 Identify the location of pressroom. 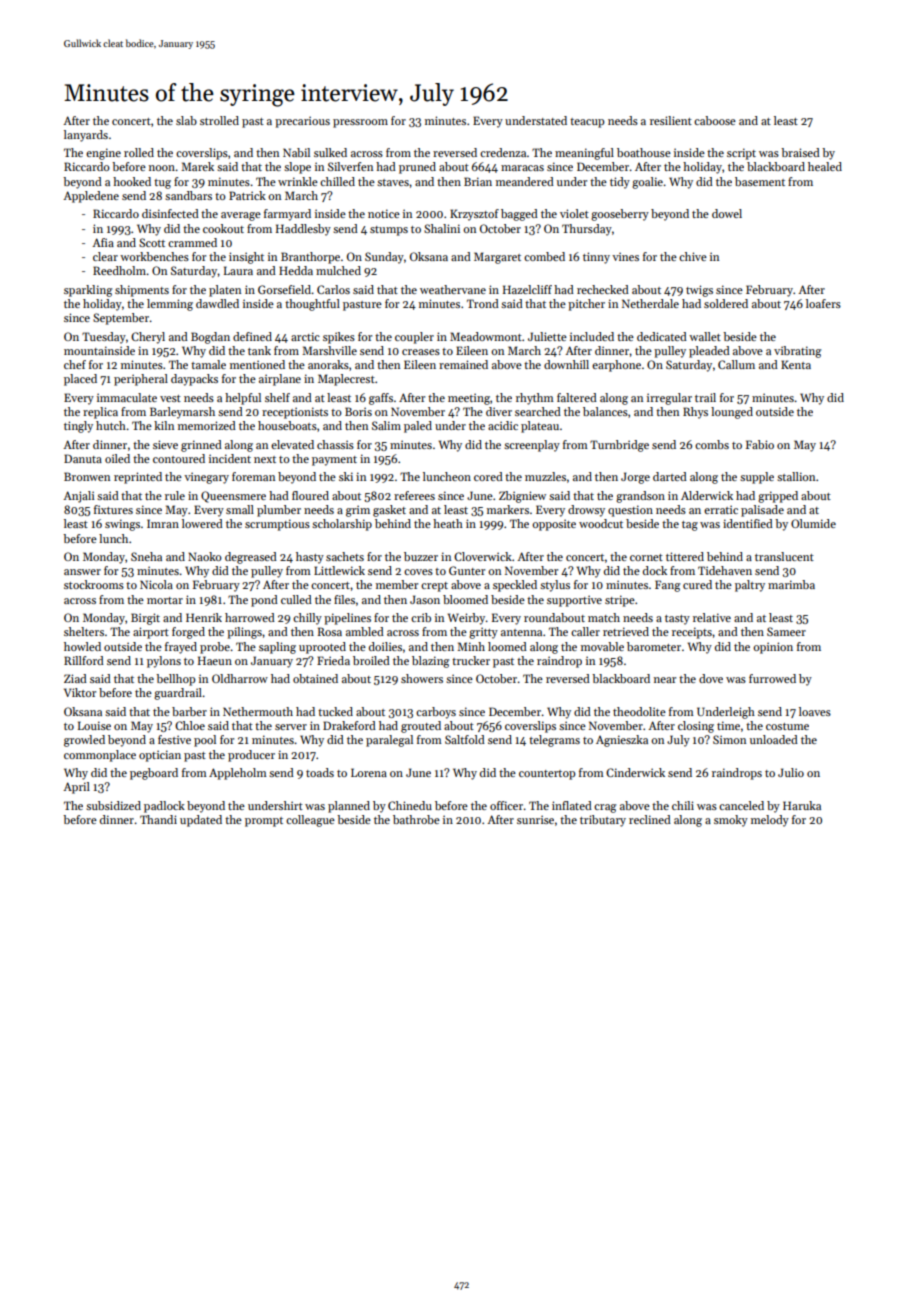
(360, 123).
